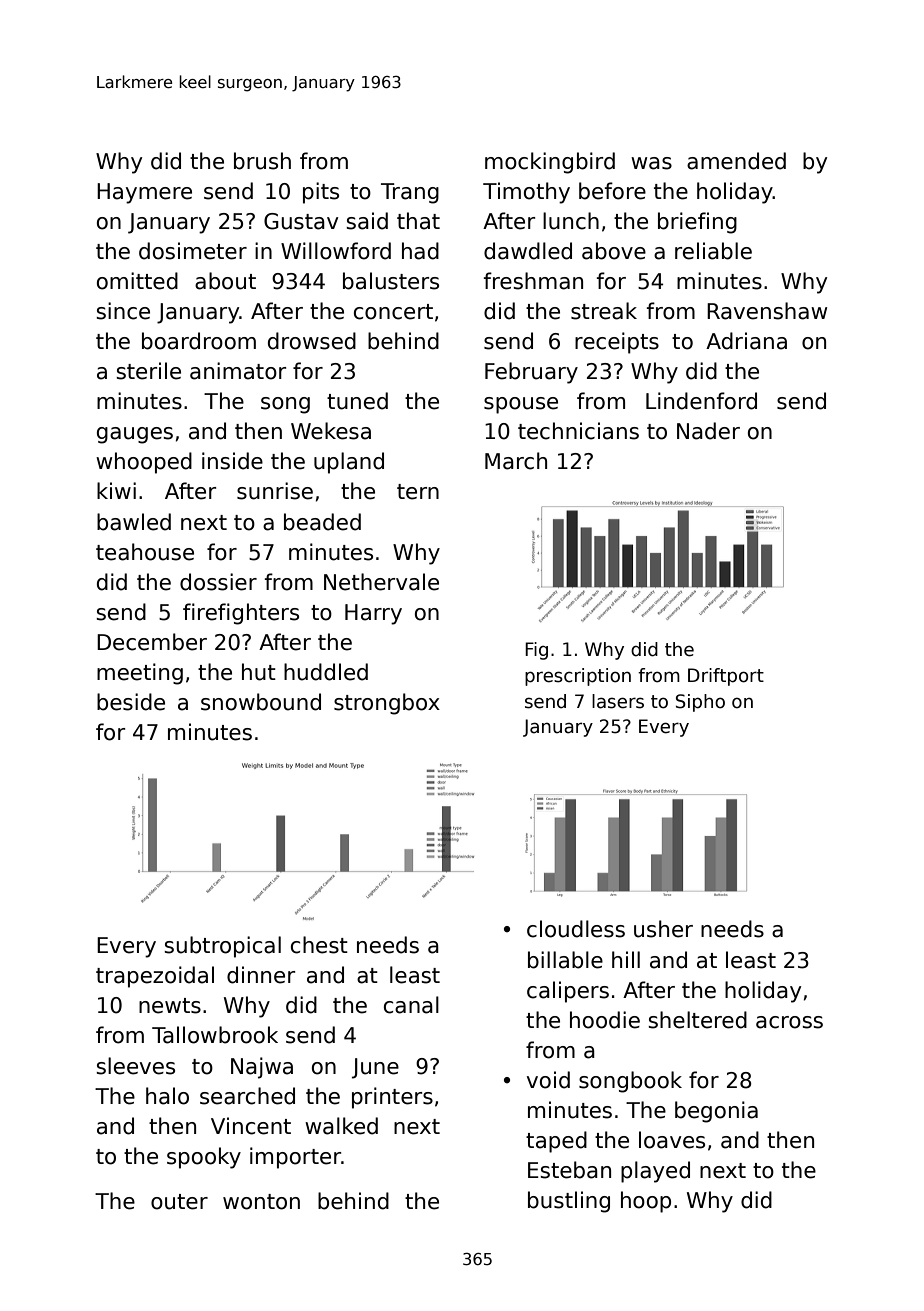  What do you see at coordinates (708, 431) in the screenshot?
I see `Nader` at bounding box center [708, 431].
